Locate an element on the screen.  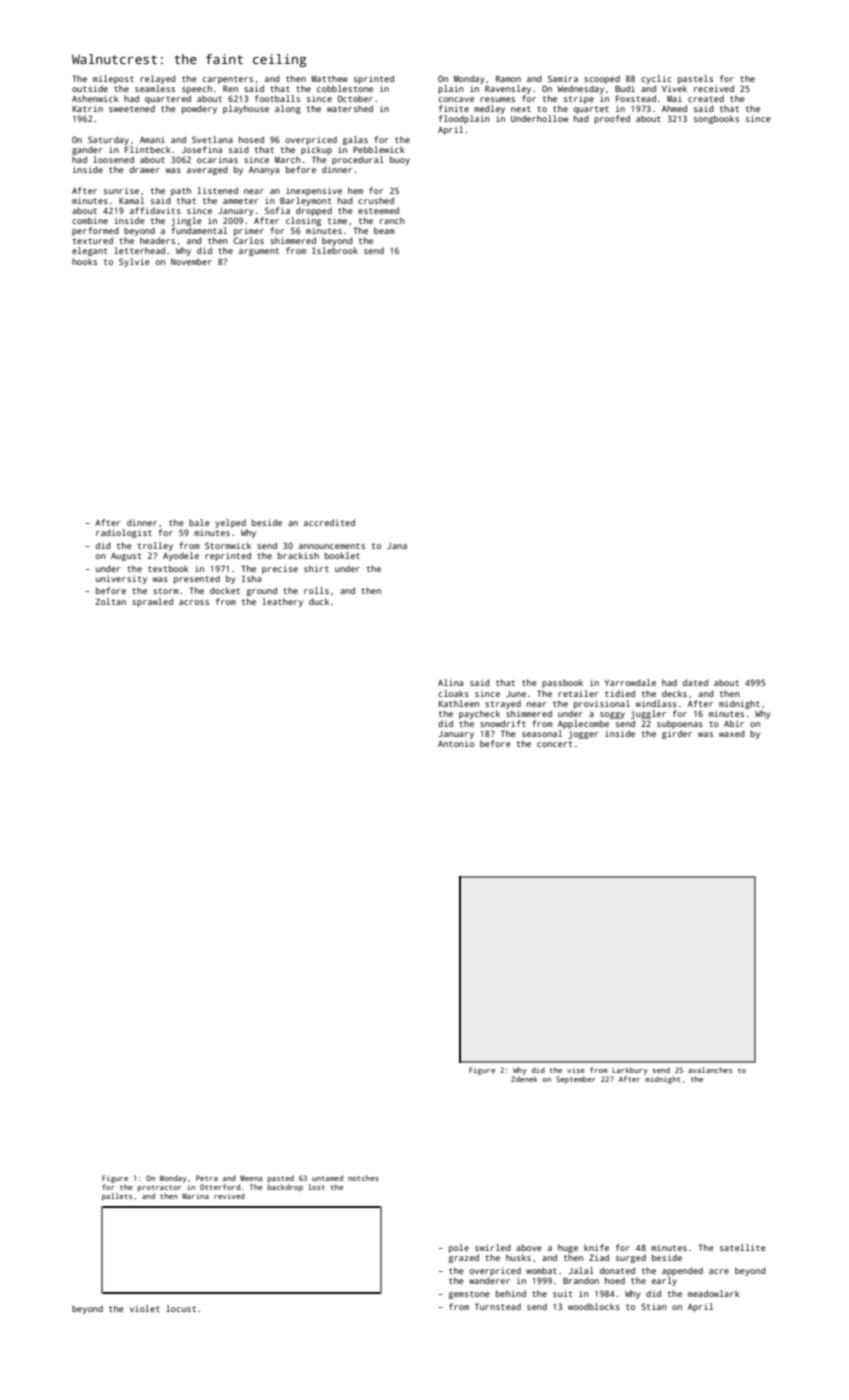
sunrise is located at coordinates (121, 190).
